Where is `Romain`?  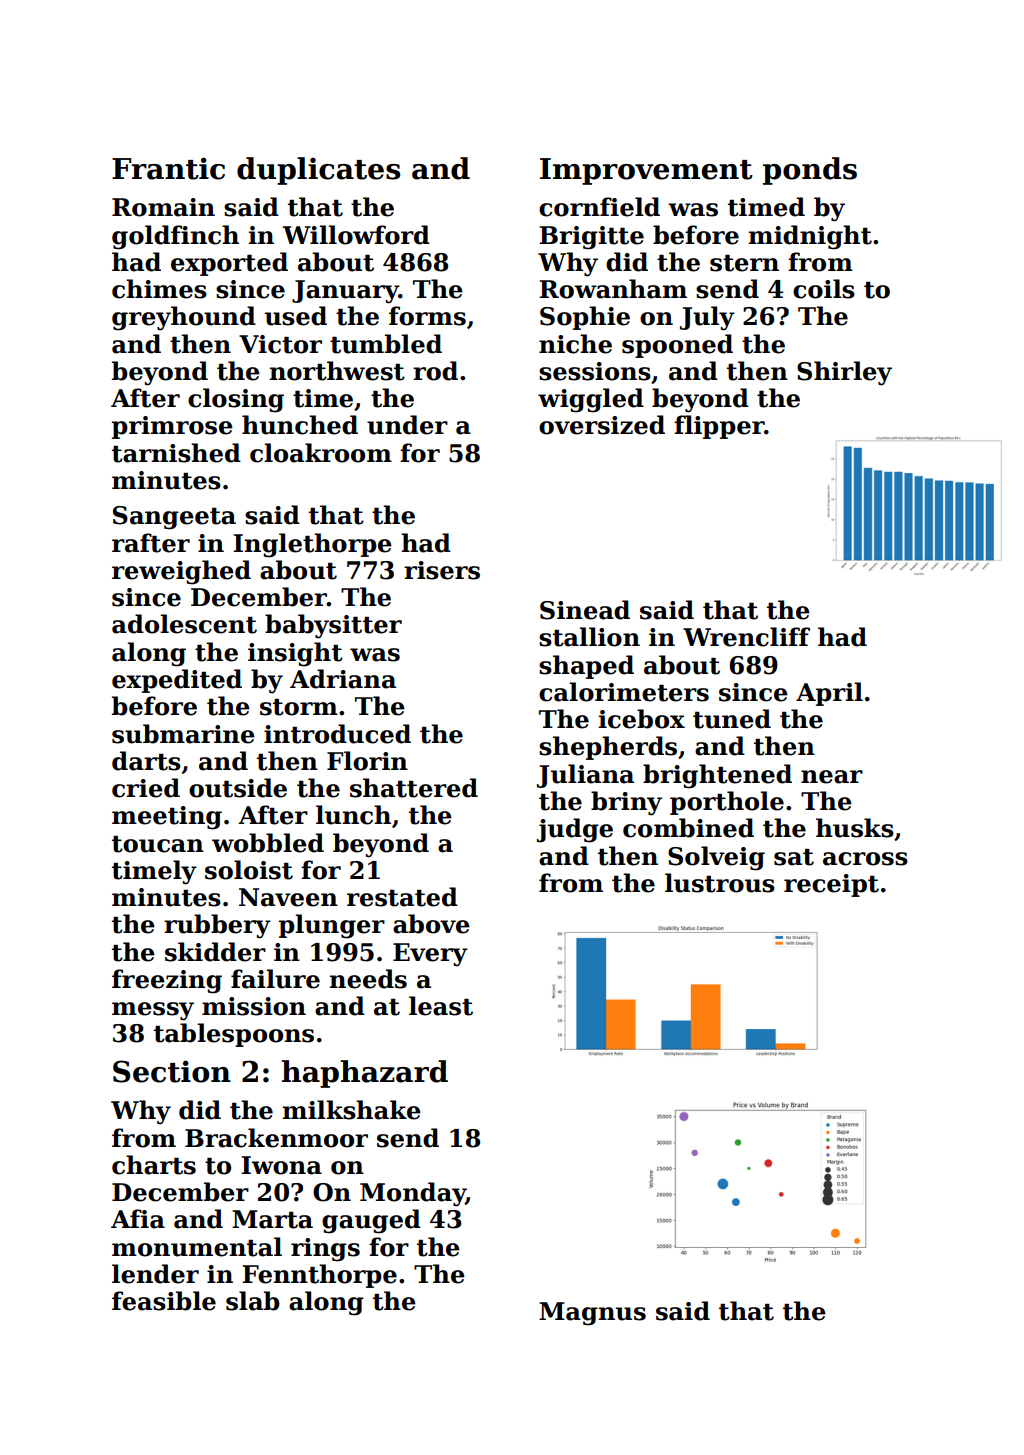 Romain is located at coordinates (163, 207).
